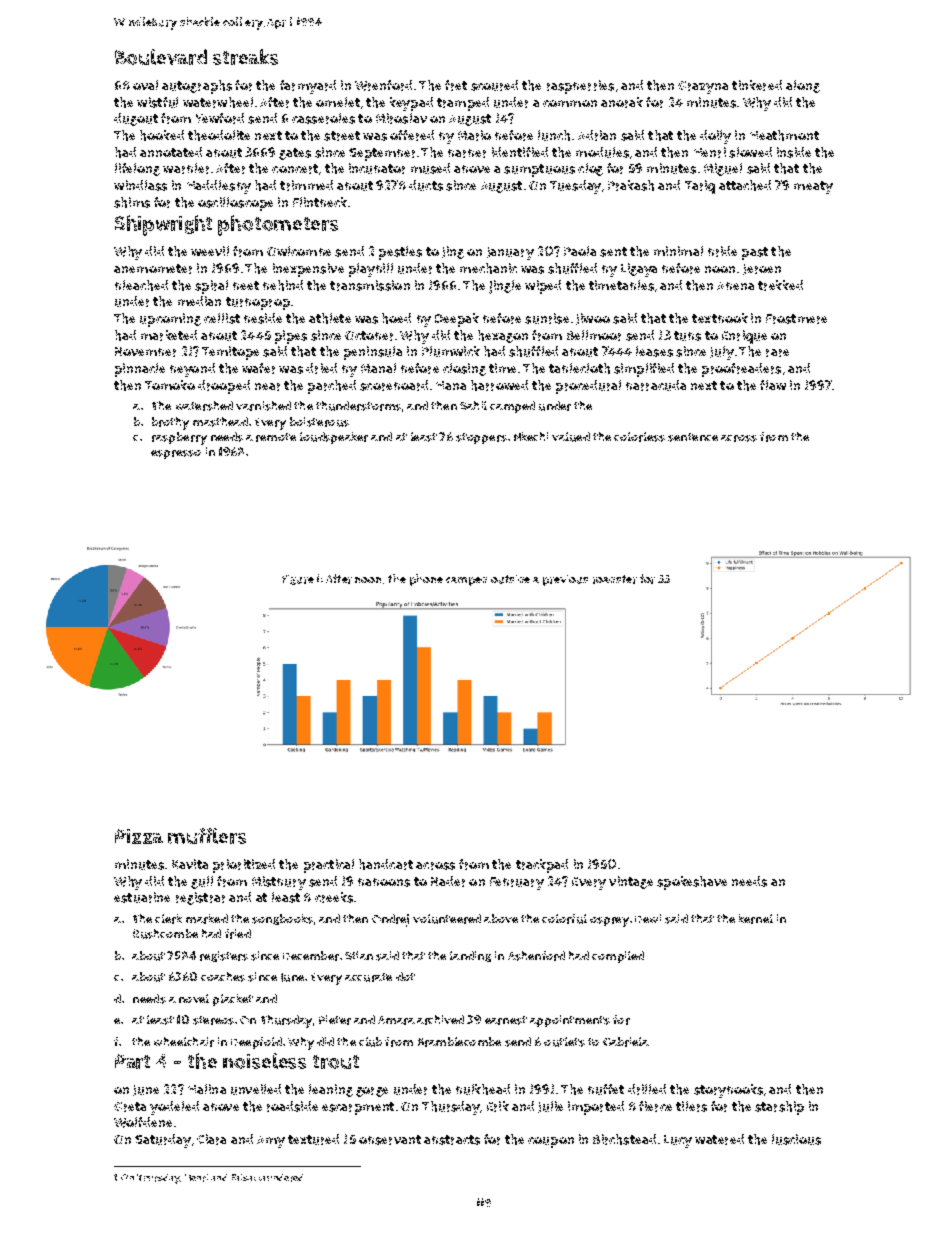  What do you see at coordinates (244, 1177) in the screenshot?
I see `Faisal` at bounding box center [244, 1177].
